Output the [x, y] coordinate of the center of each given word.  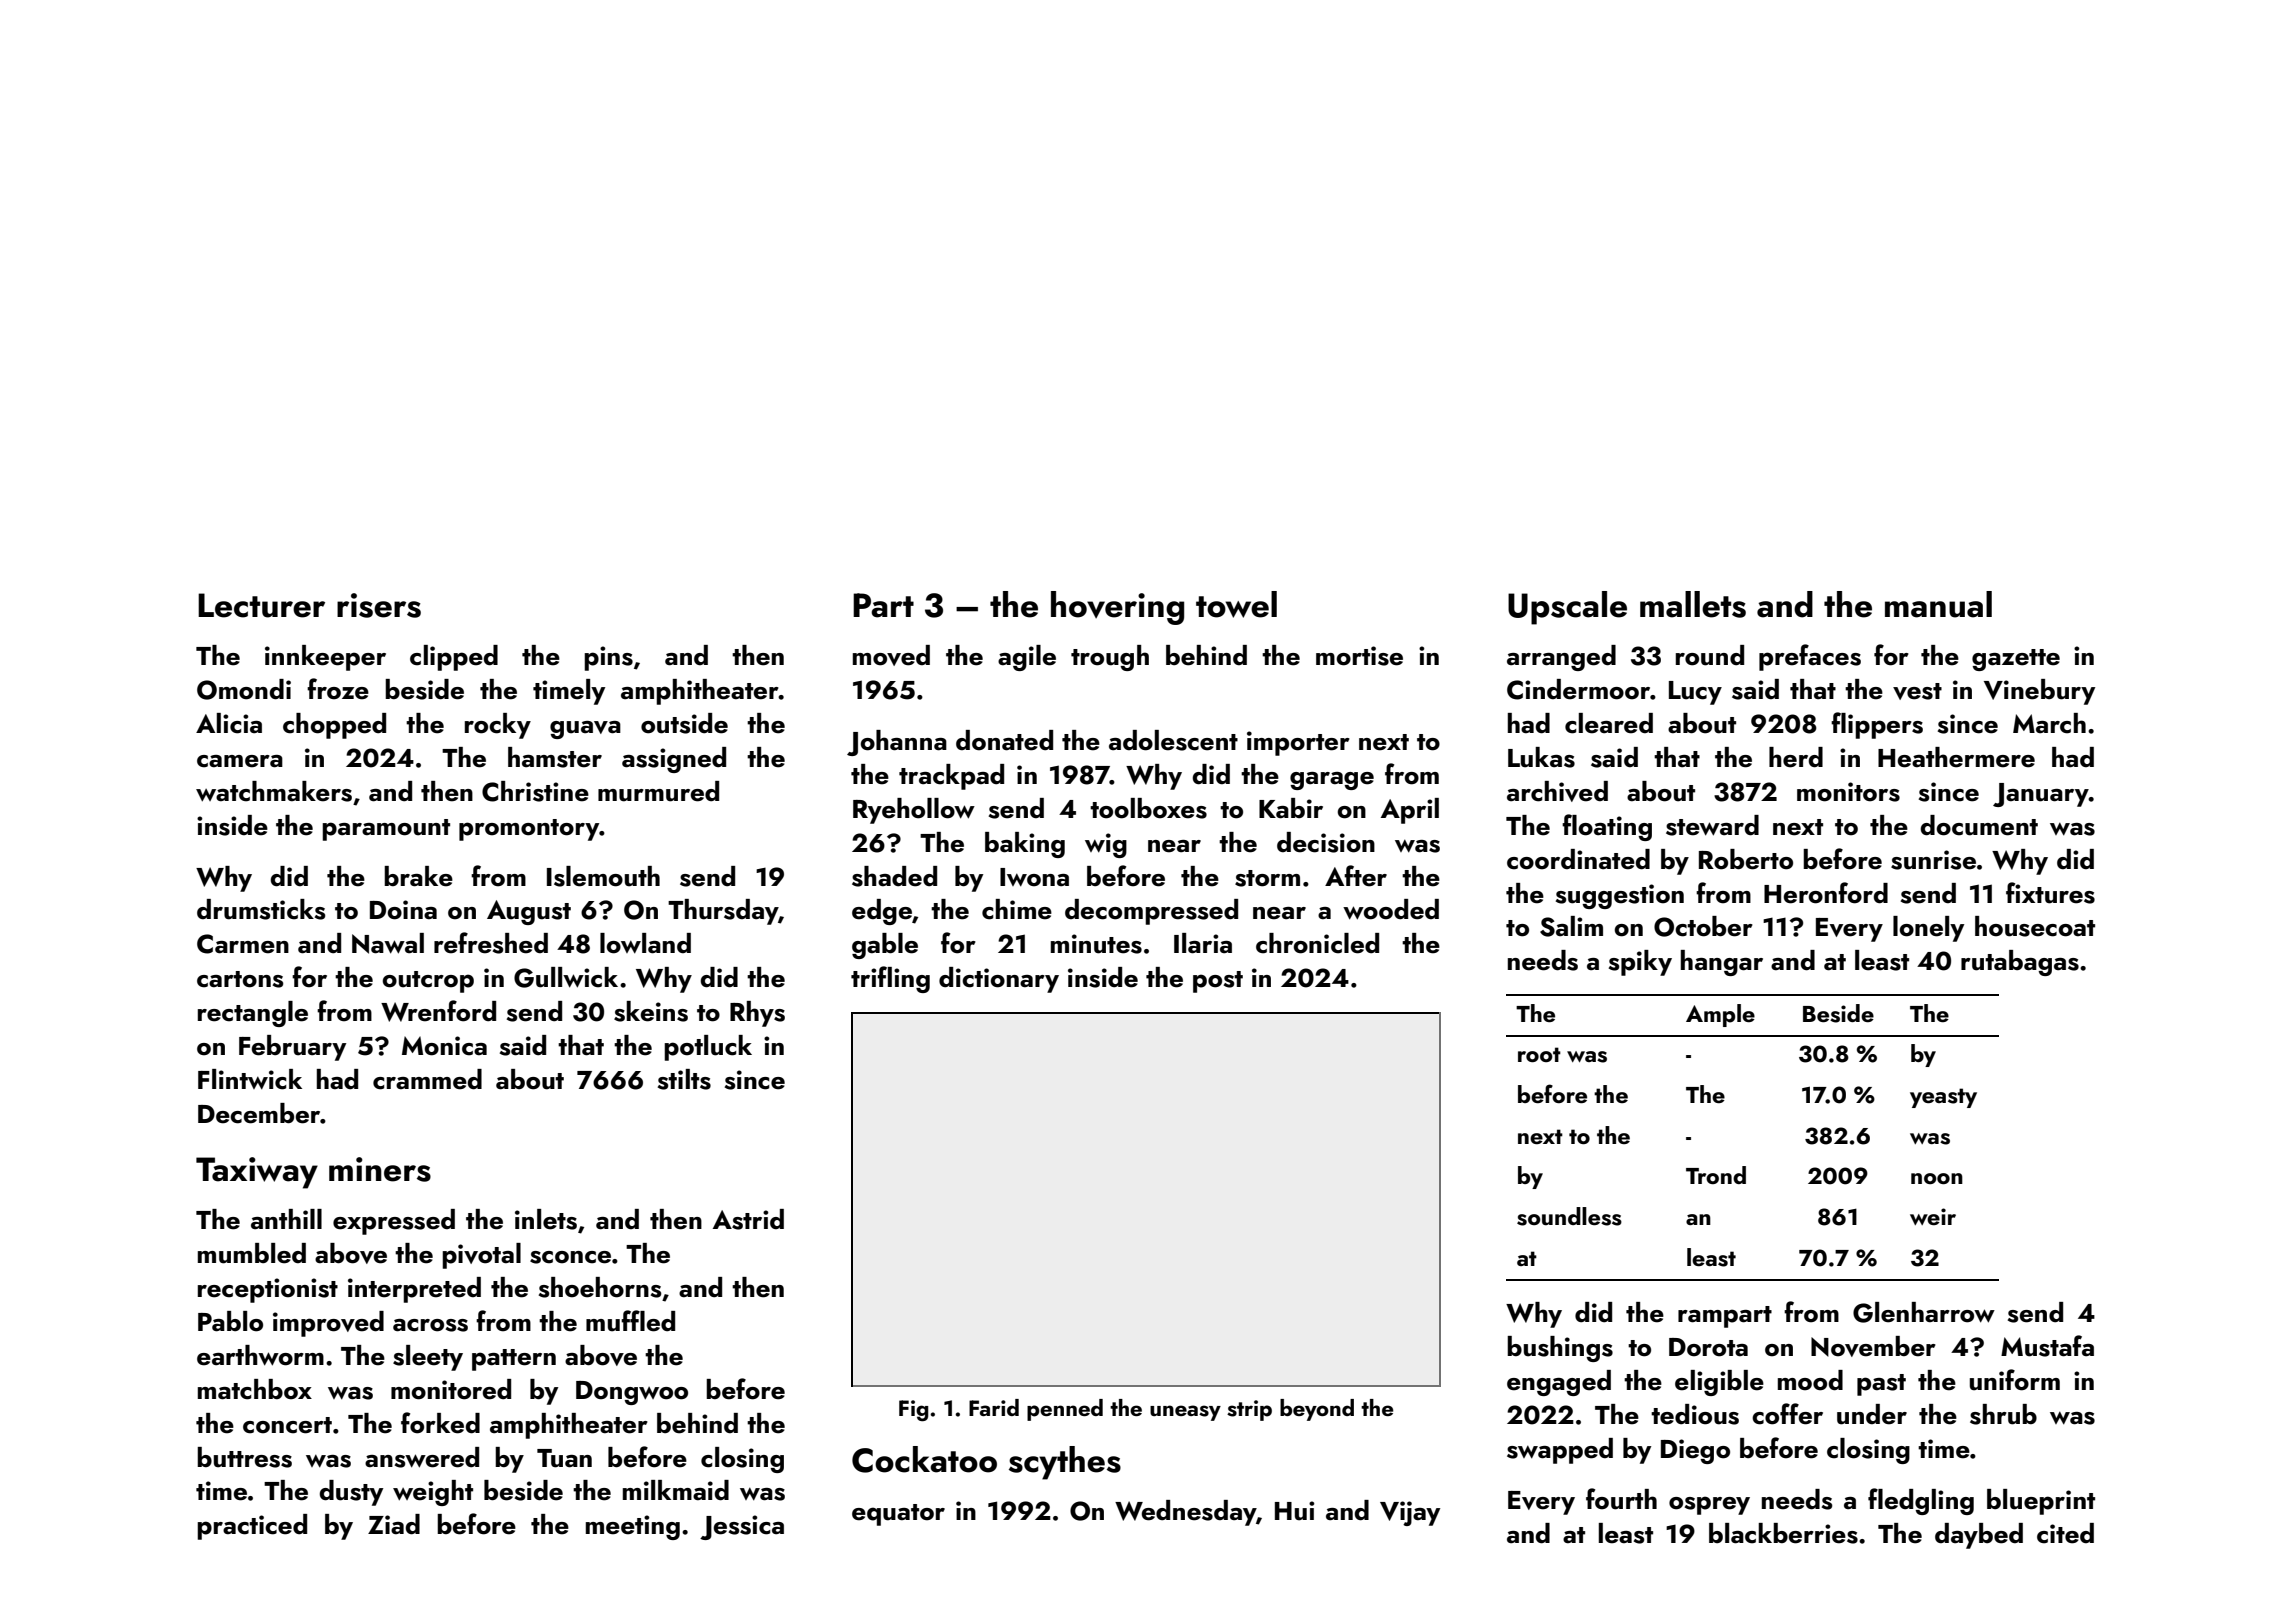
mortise [1359, 656]
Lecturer [261, 605]
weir [1933, 1216]
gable [885, 946]
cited [2065, 1533]
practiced [252, 1527]
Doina [403, 910]
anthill [286, 1219]
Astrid [748, 1219]
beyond [1317, 1410]
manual [1938, 604]
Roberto [1746, 859]
